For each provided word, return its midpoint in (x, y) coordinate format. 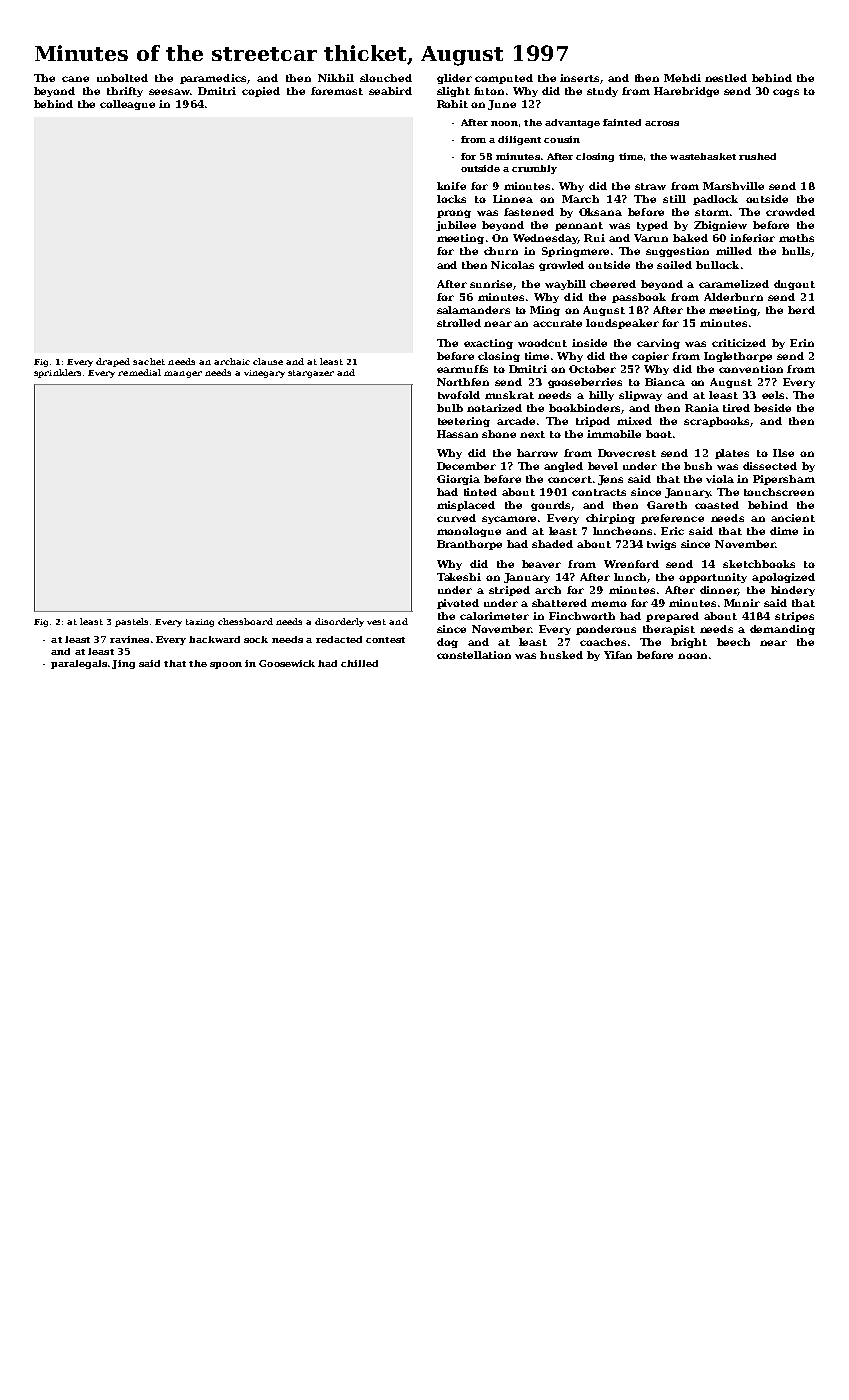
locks (451, 199)
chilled (359, 663)
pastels (131, 622)
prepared (672, 617)
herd (801, 310)
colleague (127, 105)
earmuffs (462, 369)
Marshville (733, 186)
